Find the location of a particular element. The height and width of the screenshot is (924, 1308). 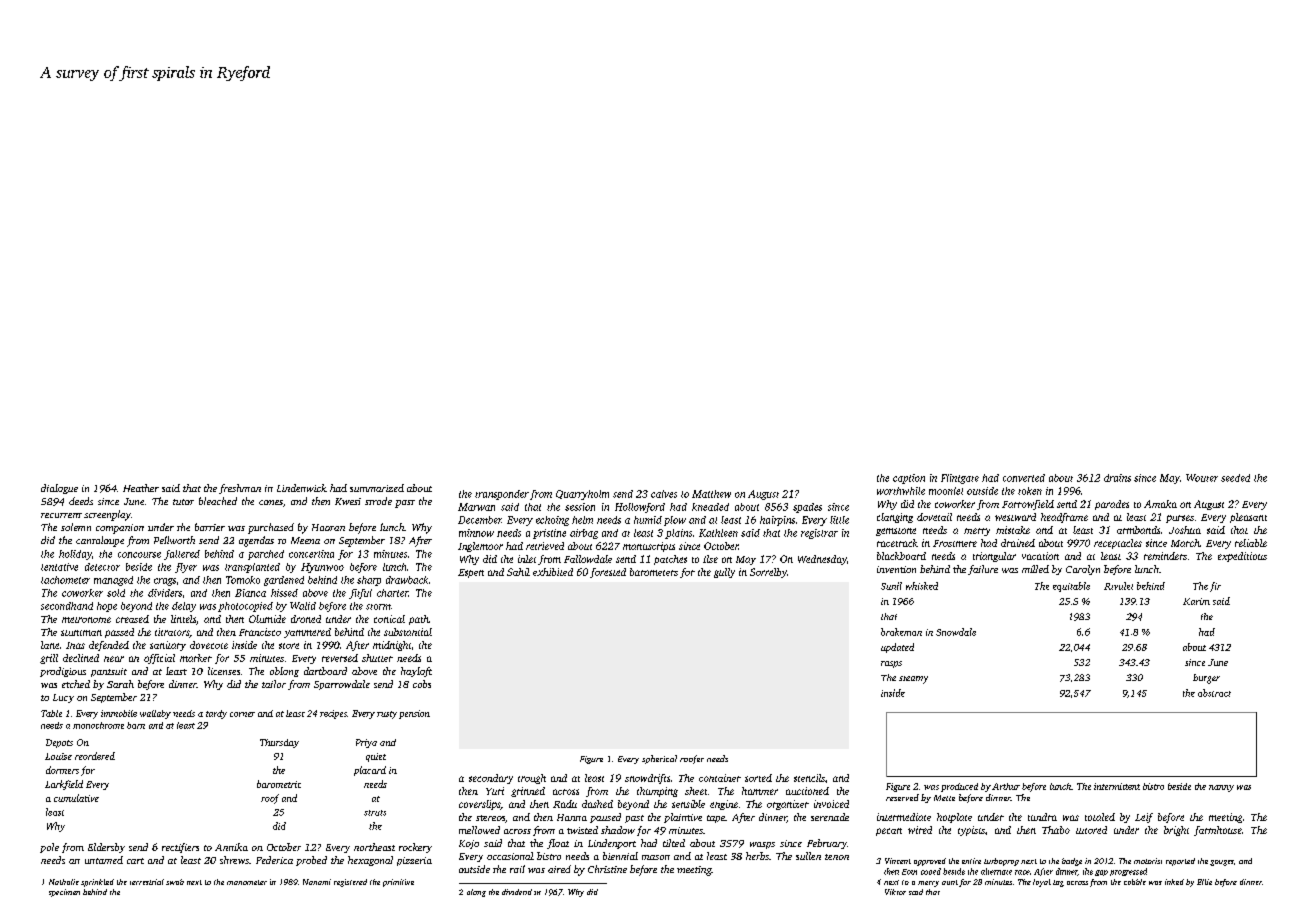

Snowdale is located at coordinates (956, 632).
